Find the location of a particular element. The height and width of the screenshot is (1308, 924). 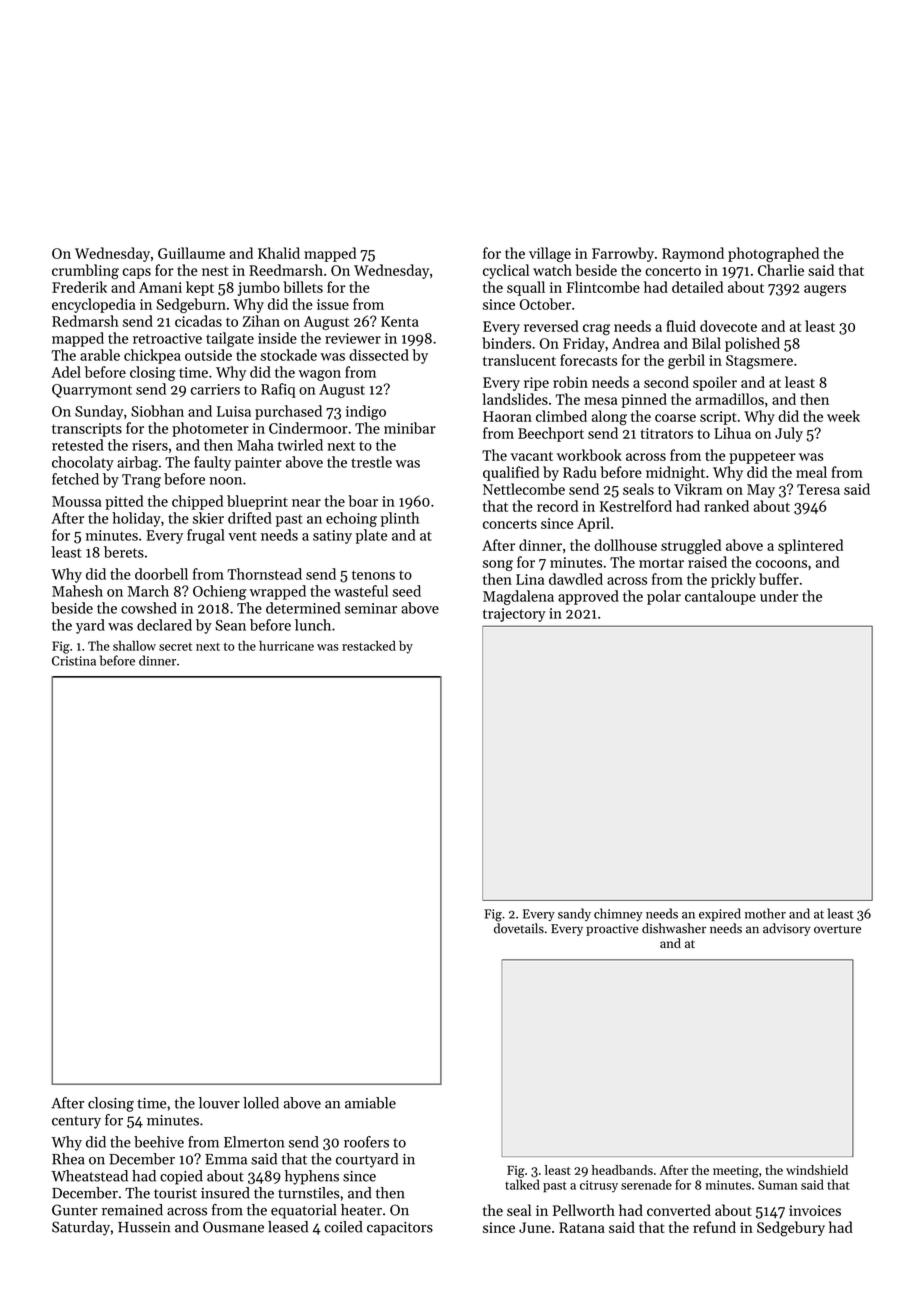

headbands is located at coordinates (622, 1170).
